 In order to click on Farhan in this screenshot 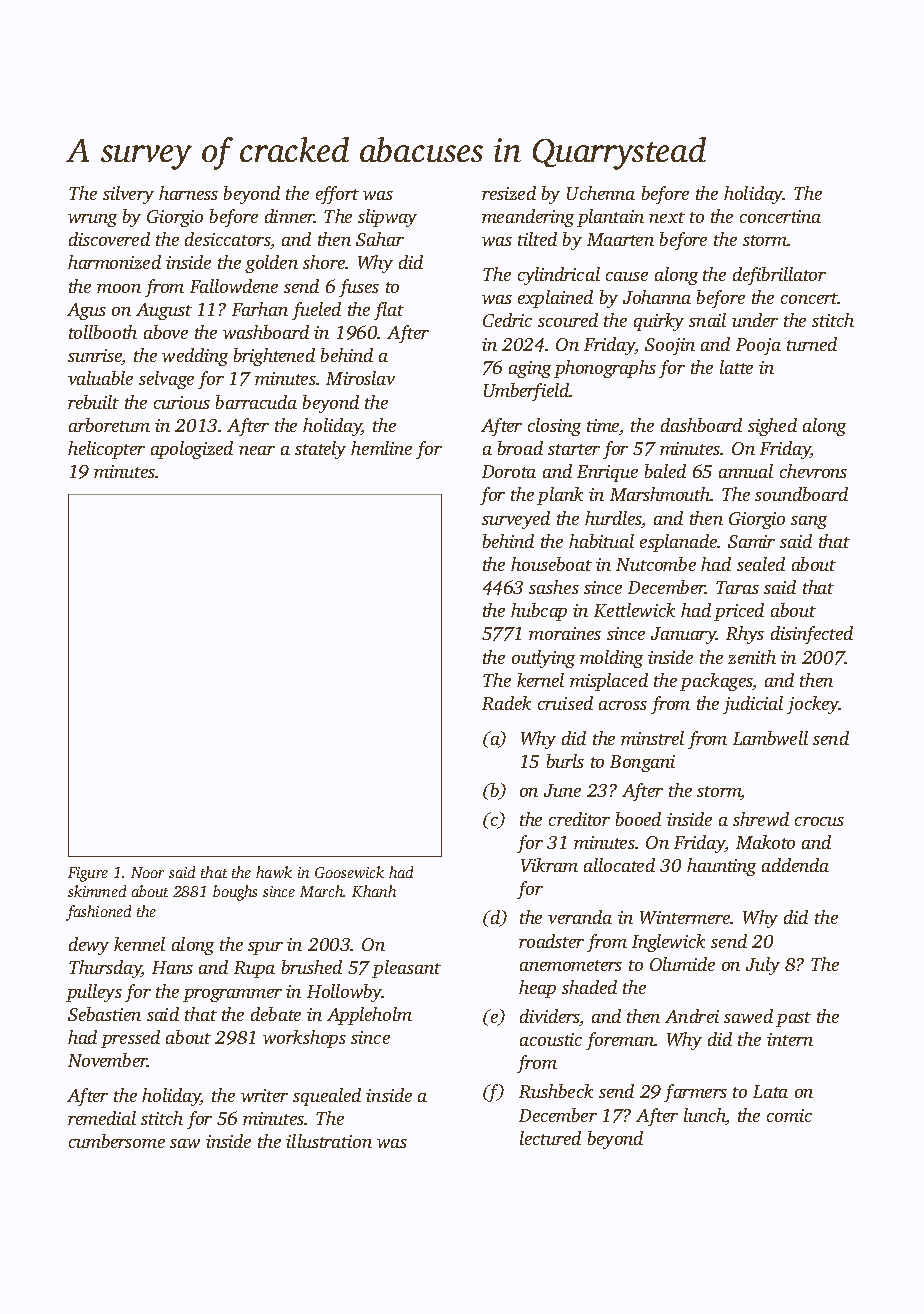, I will do `click(260, 309)`.
